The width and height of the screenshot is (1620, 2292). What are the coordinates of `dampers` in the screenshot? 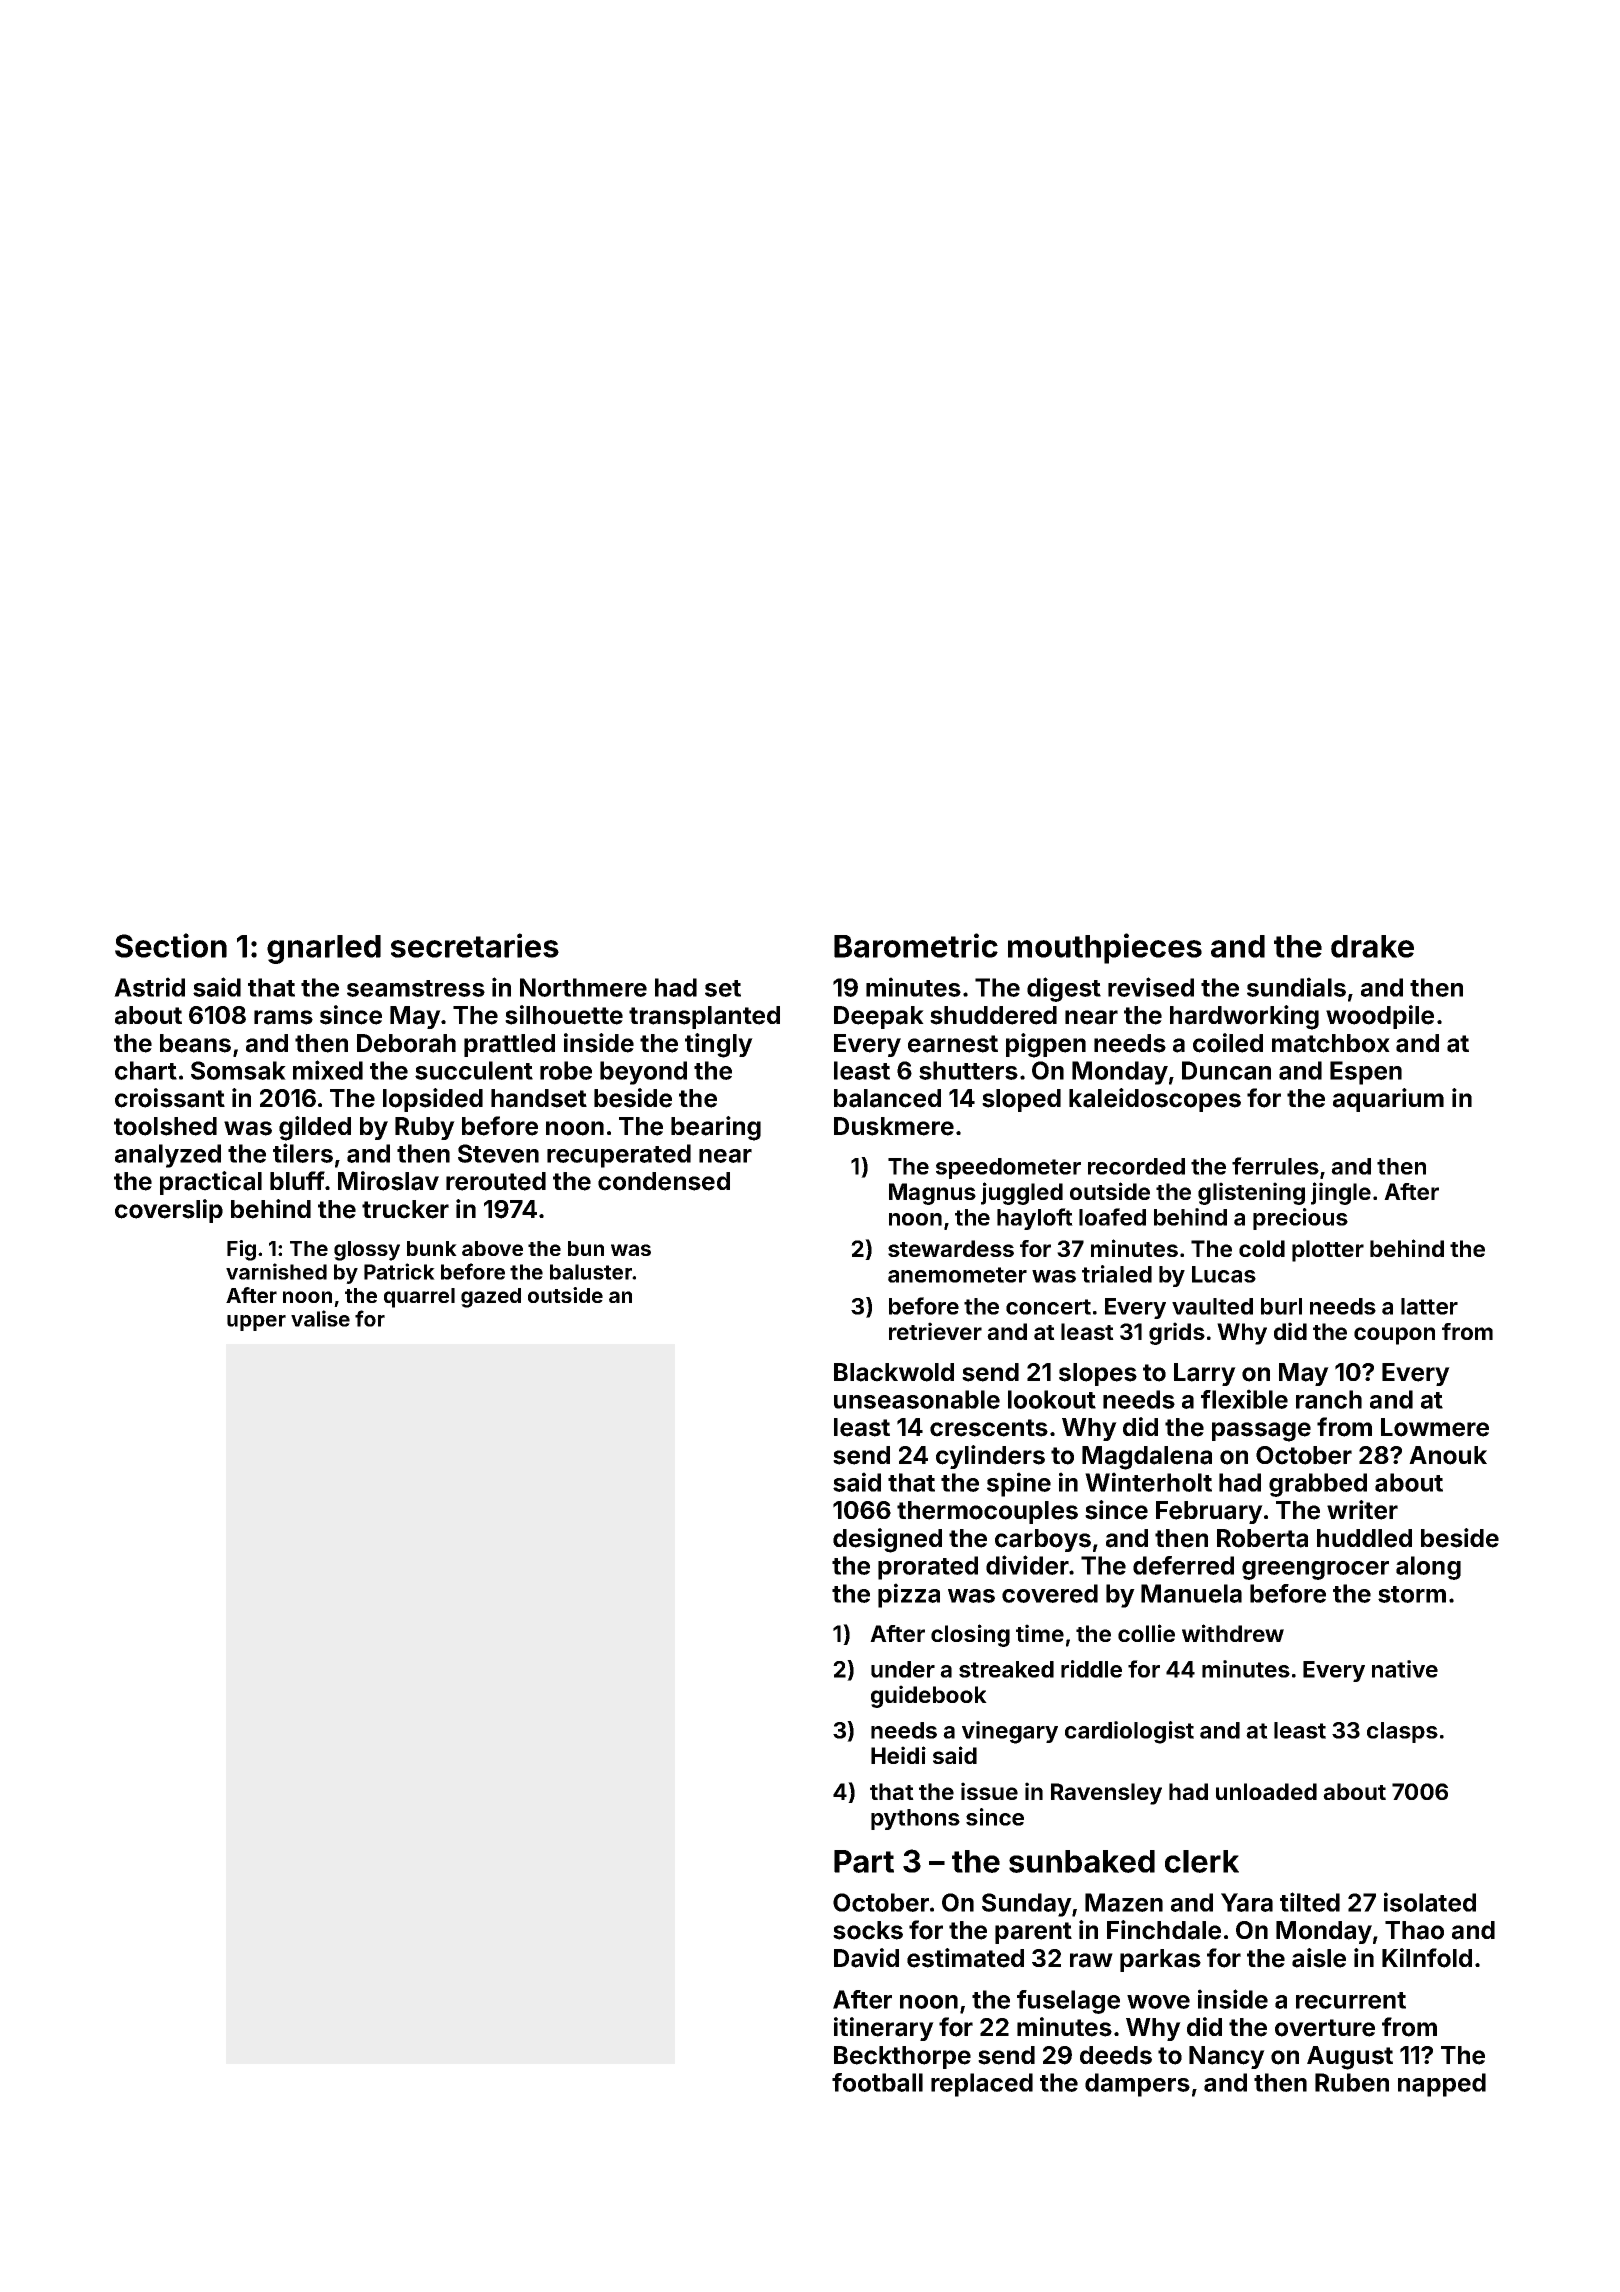 It's located at (1137, 2085).
